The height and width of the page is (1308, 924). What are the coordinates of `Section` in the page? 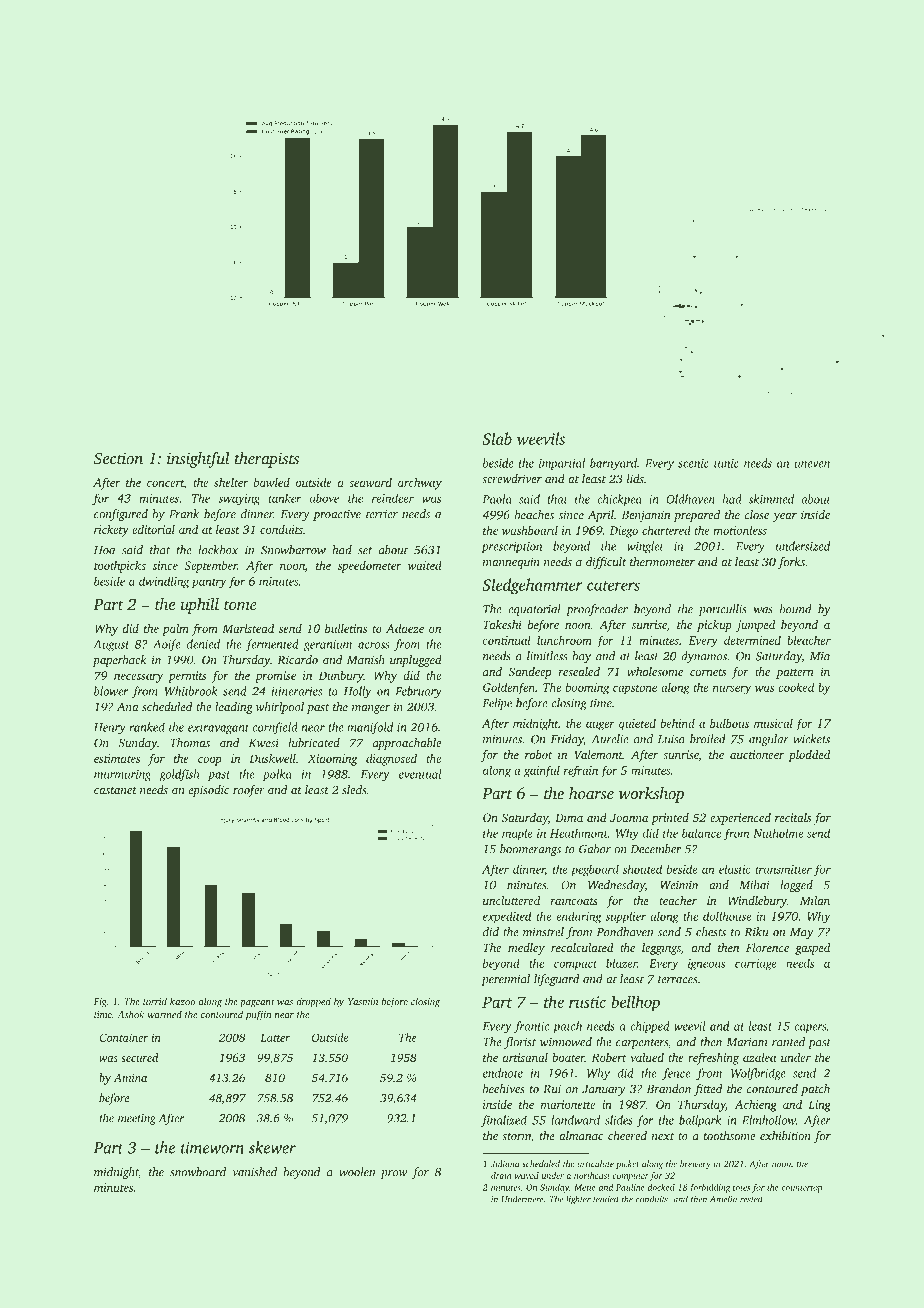 It's located at (118, 458).
